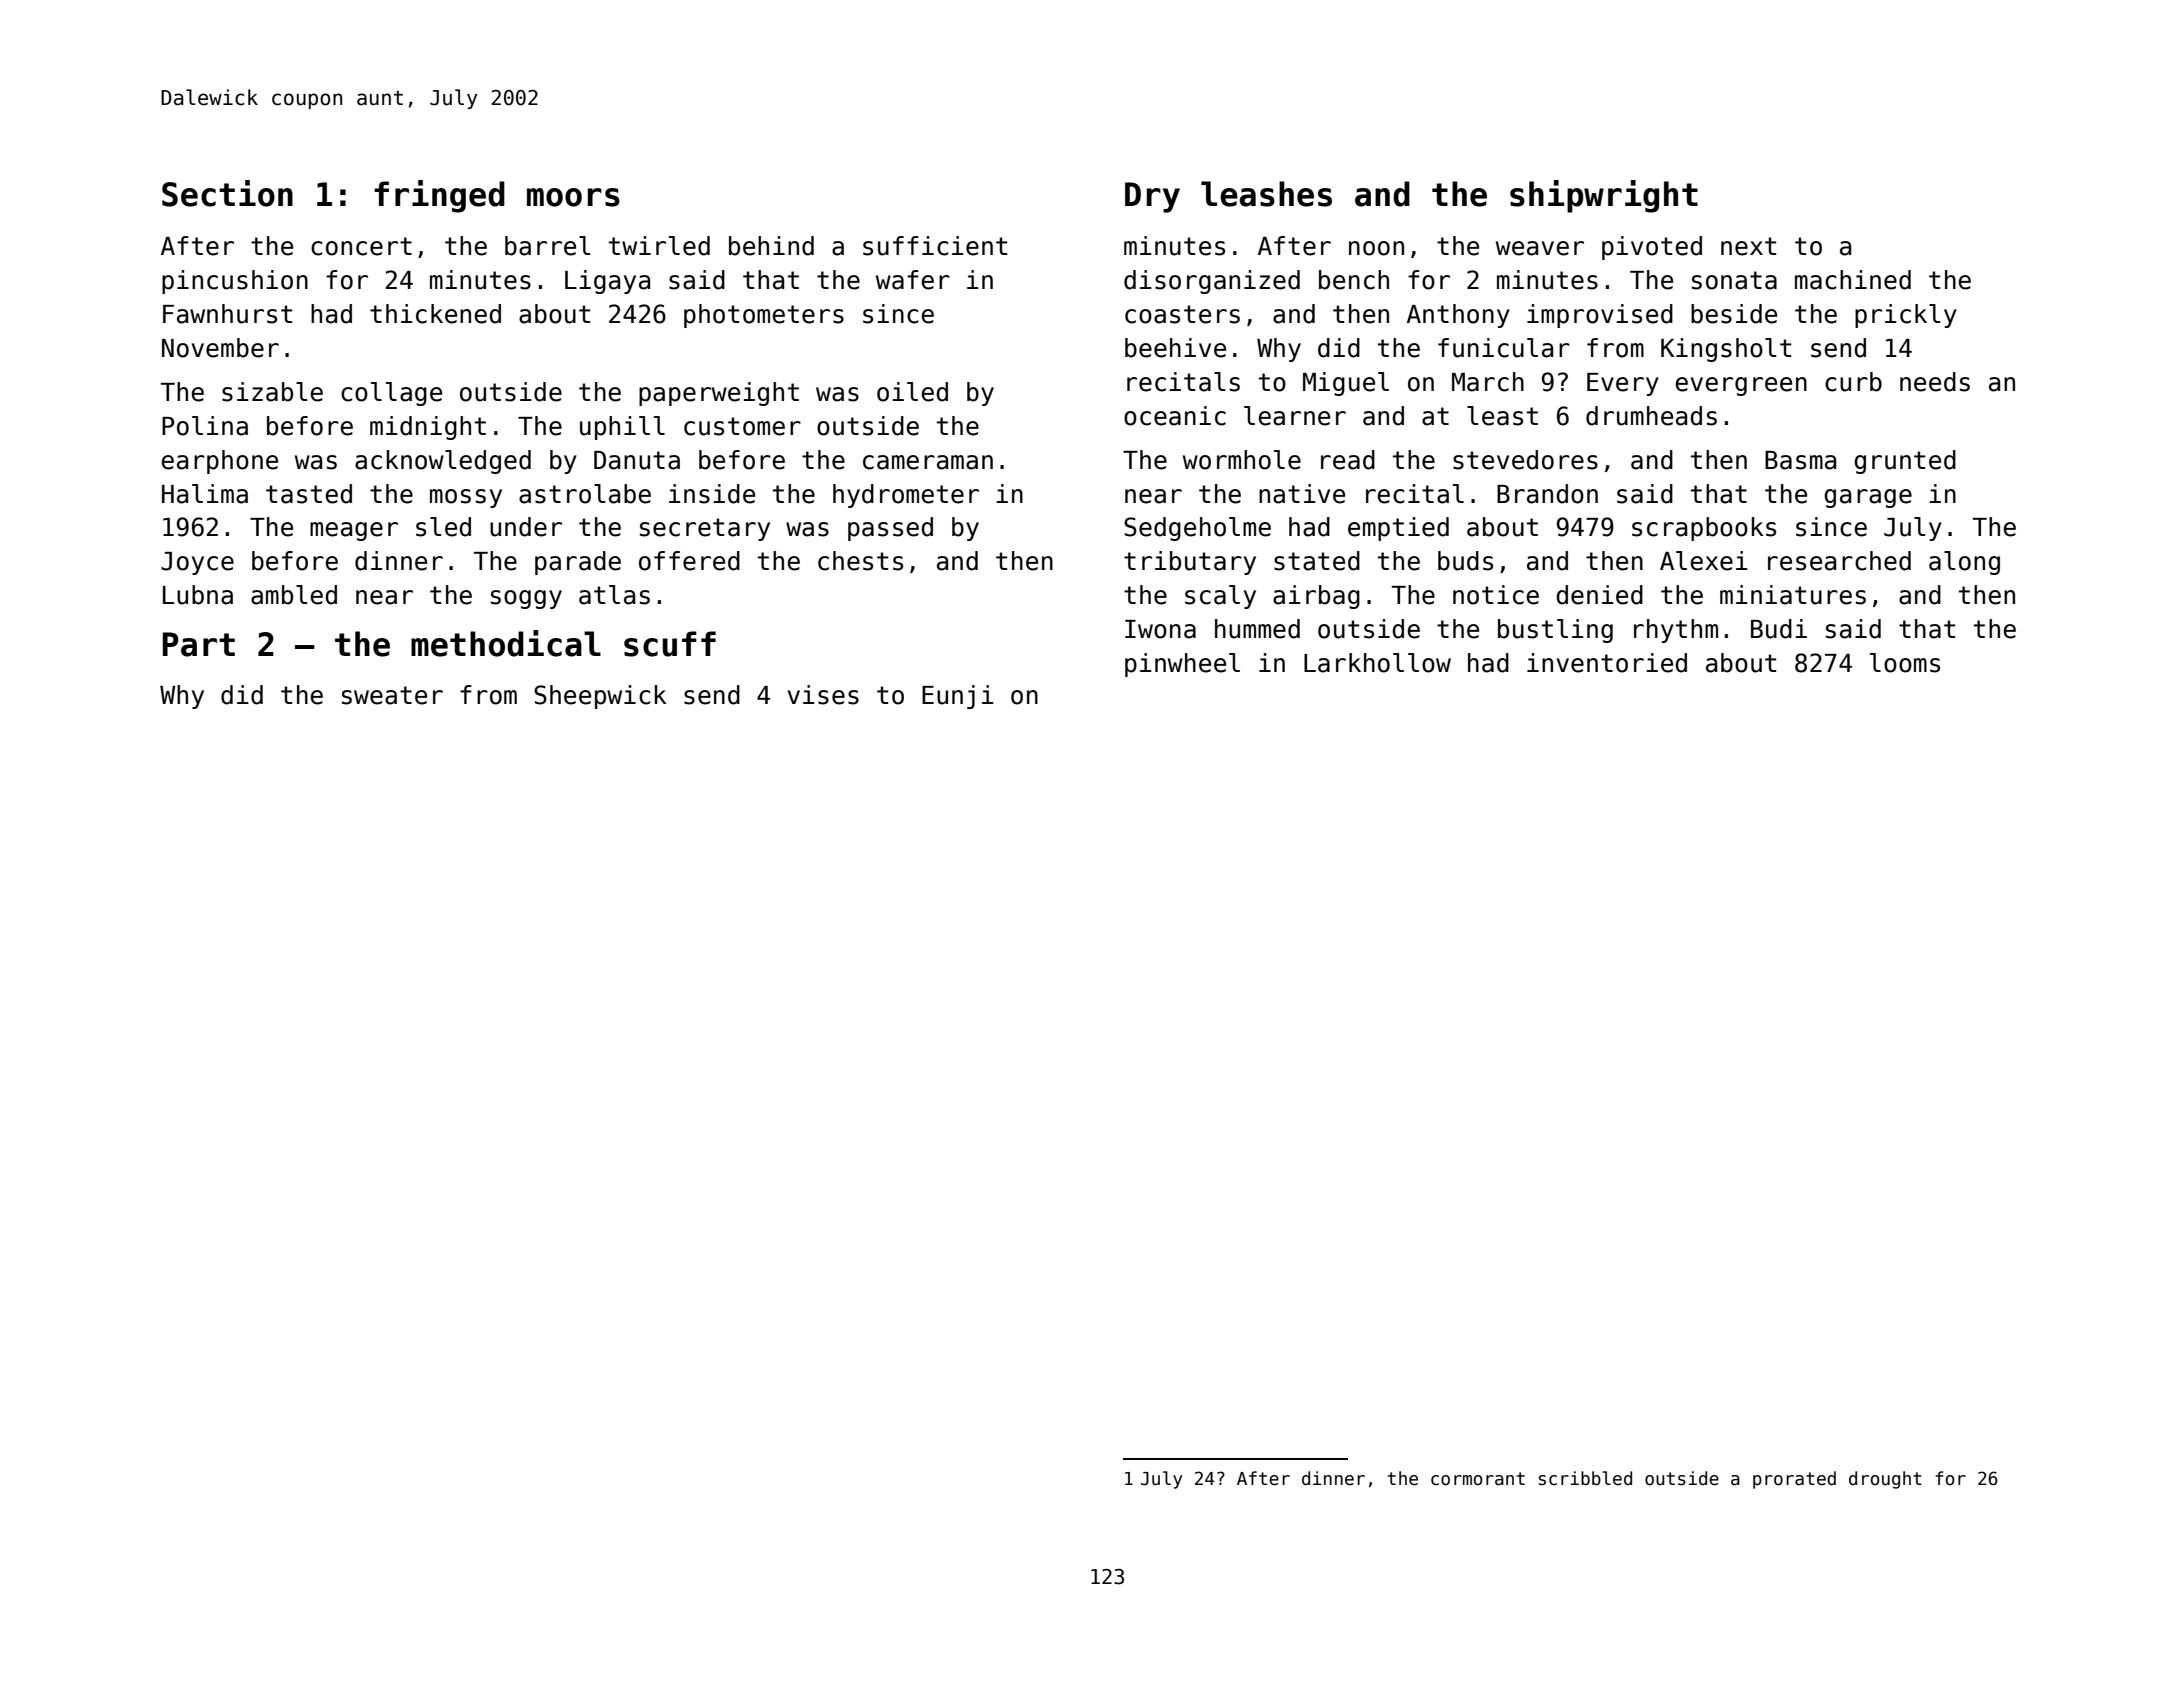 The height and width of the screenshot is (1683, 2178). Describe the element at coordinates (1302, 494) in the screenshot. I see `native` at that location.
